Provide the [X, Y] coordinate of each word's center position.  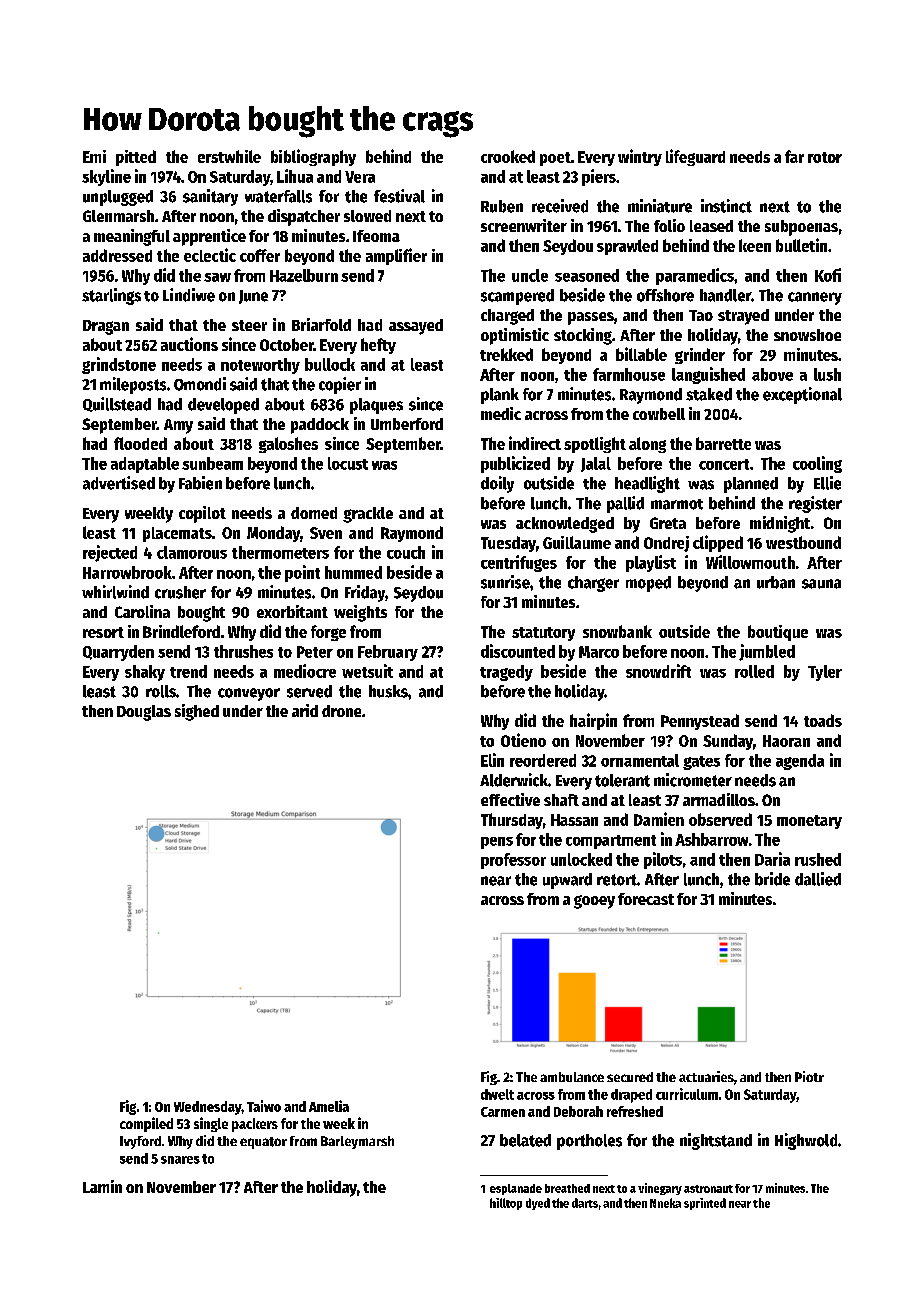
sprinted [705, 1204]
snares [180, 1160]
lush [827, 374]
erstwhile [229, 156]
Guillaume [577, 542]
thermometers [280, 552]
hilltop [506, 1204]
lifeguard [695, 157]
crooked [508, 156]
